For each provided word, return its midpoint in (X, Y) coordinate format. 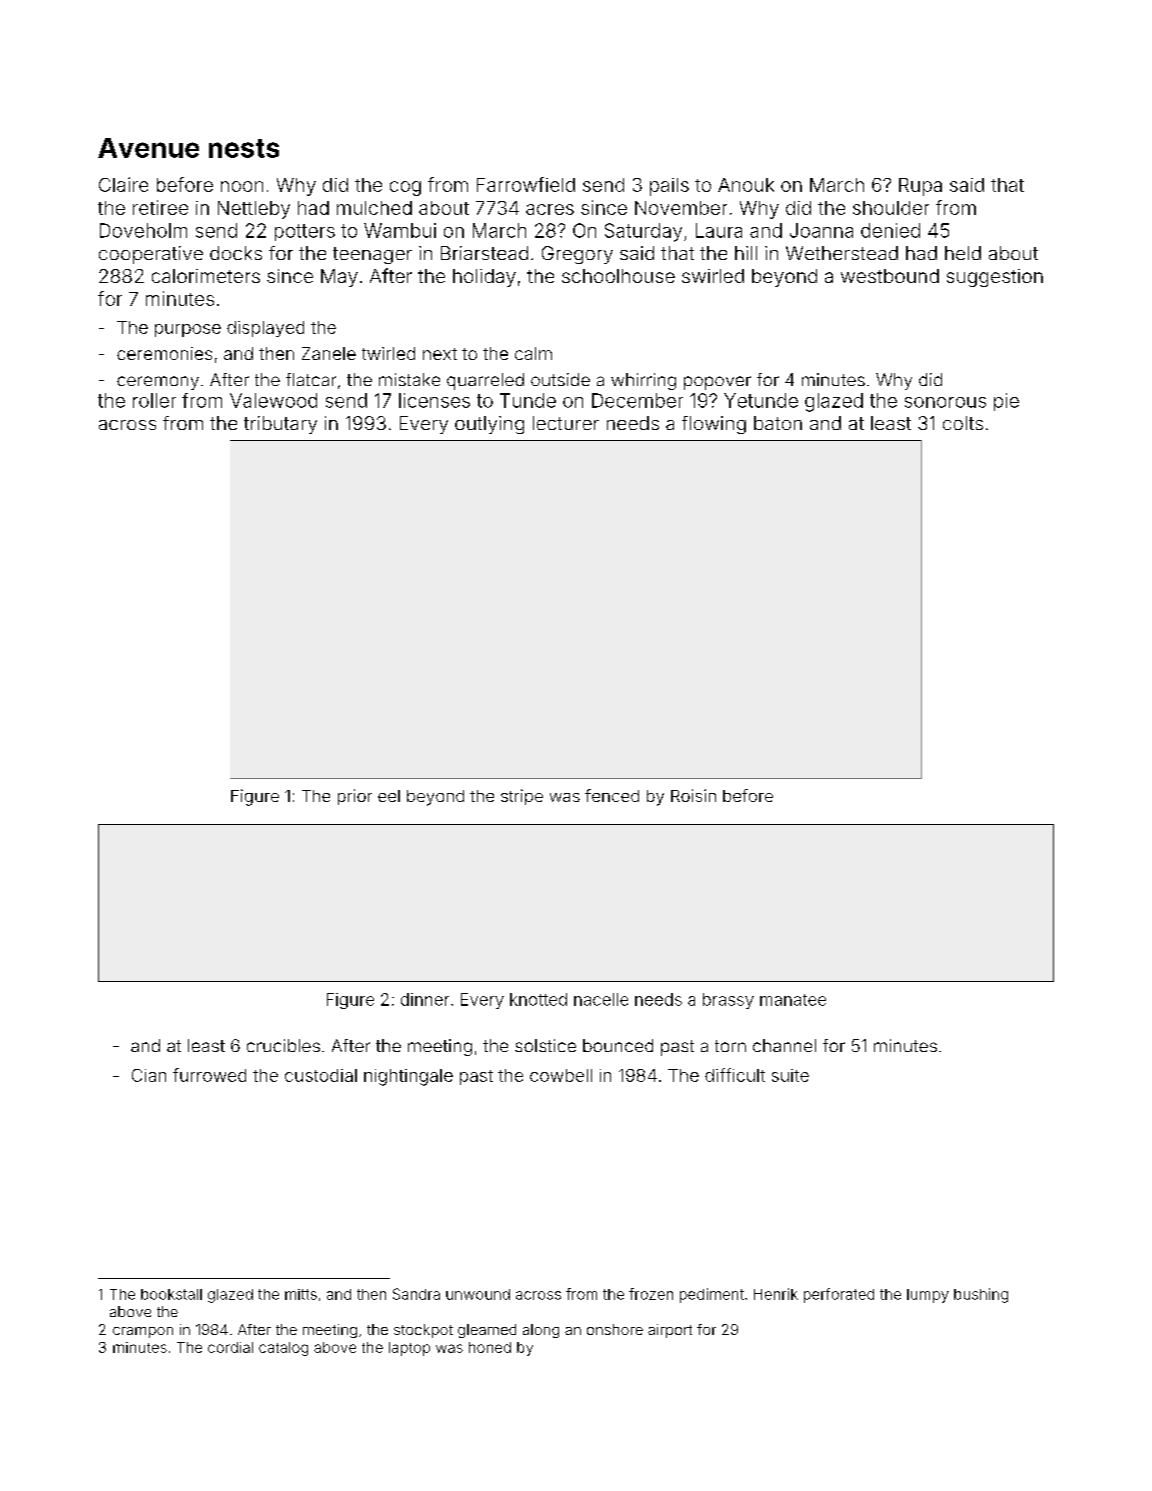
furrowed (209, 1075)
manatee (793, 1000)
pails (669, 187)
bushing (981, 1295)
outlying (489, 425)
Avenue (148, 148)
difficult (735, 1075)
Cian (149, 1075)
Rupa (920, 187)
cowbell (561, 1075)
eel (389, 796)
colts (963, 423)
